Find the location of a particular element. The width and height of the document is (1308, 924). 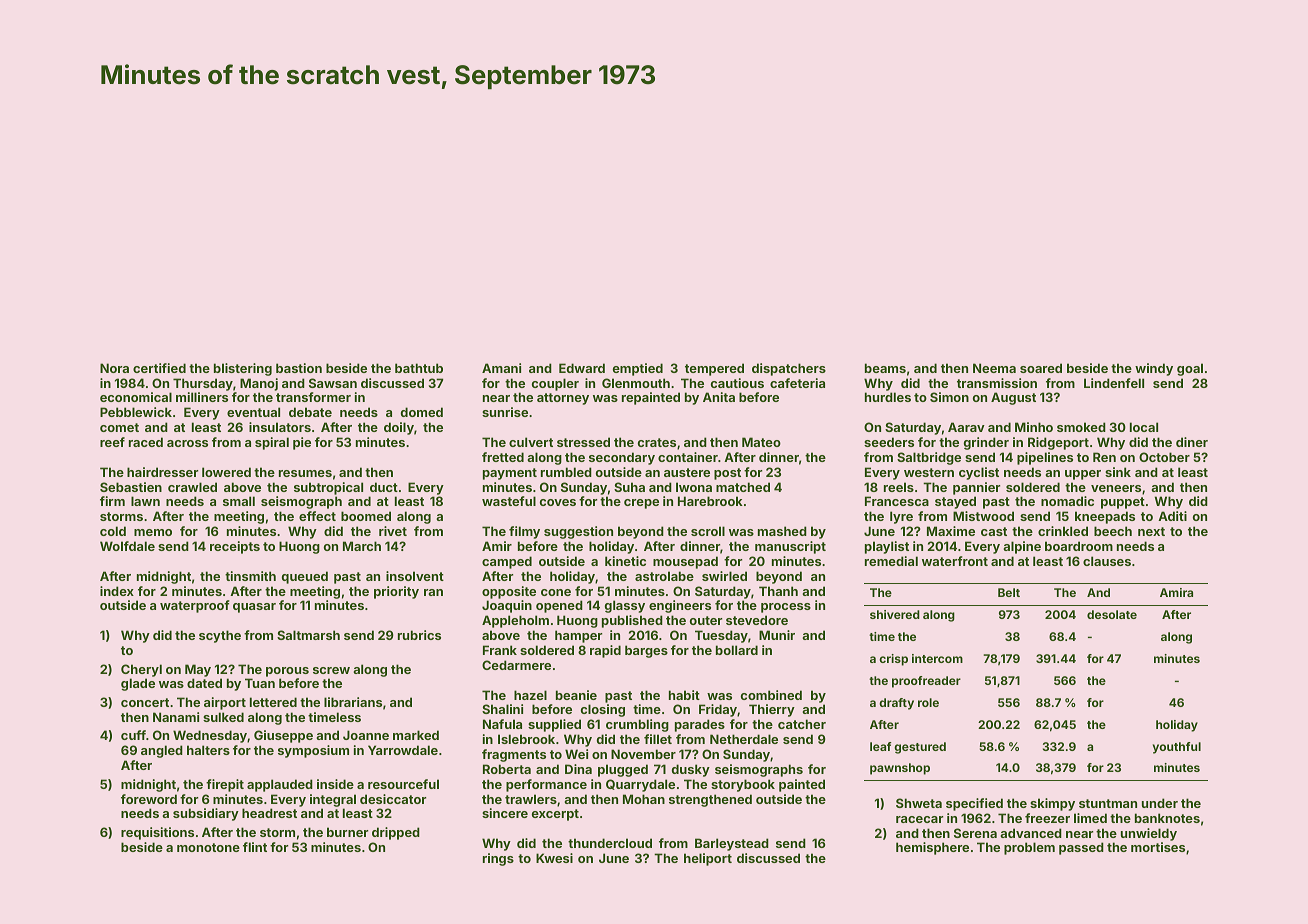

waterproof is located at coordinates (195, 606).
